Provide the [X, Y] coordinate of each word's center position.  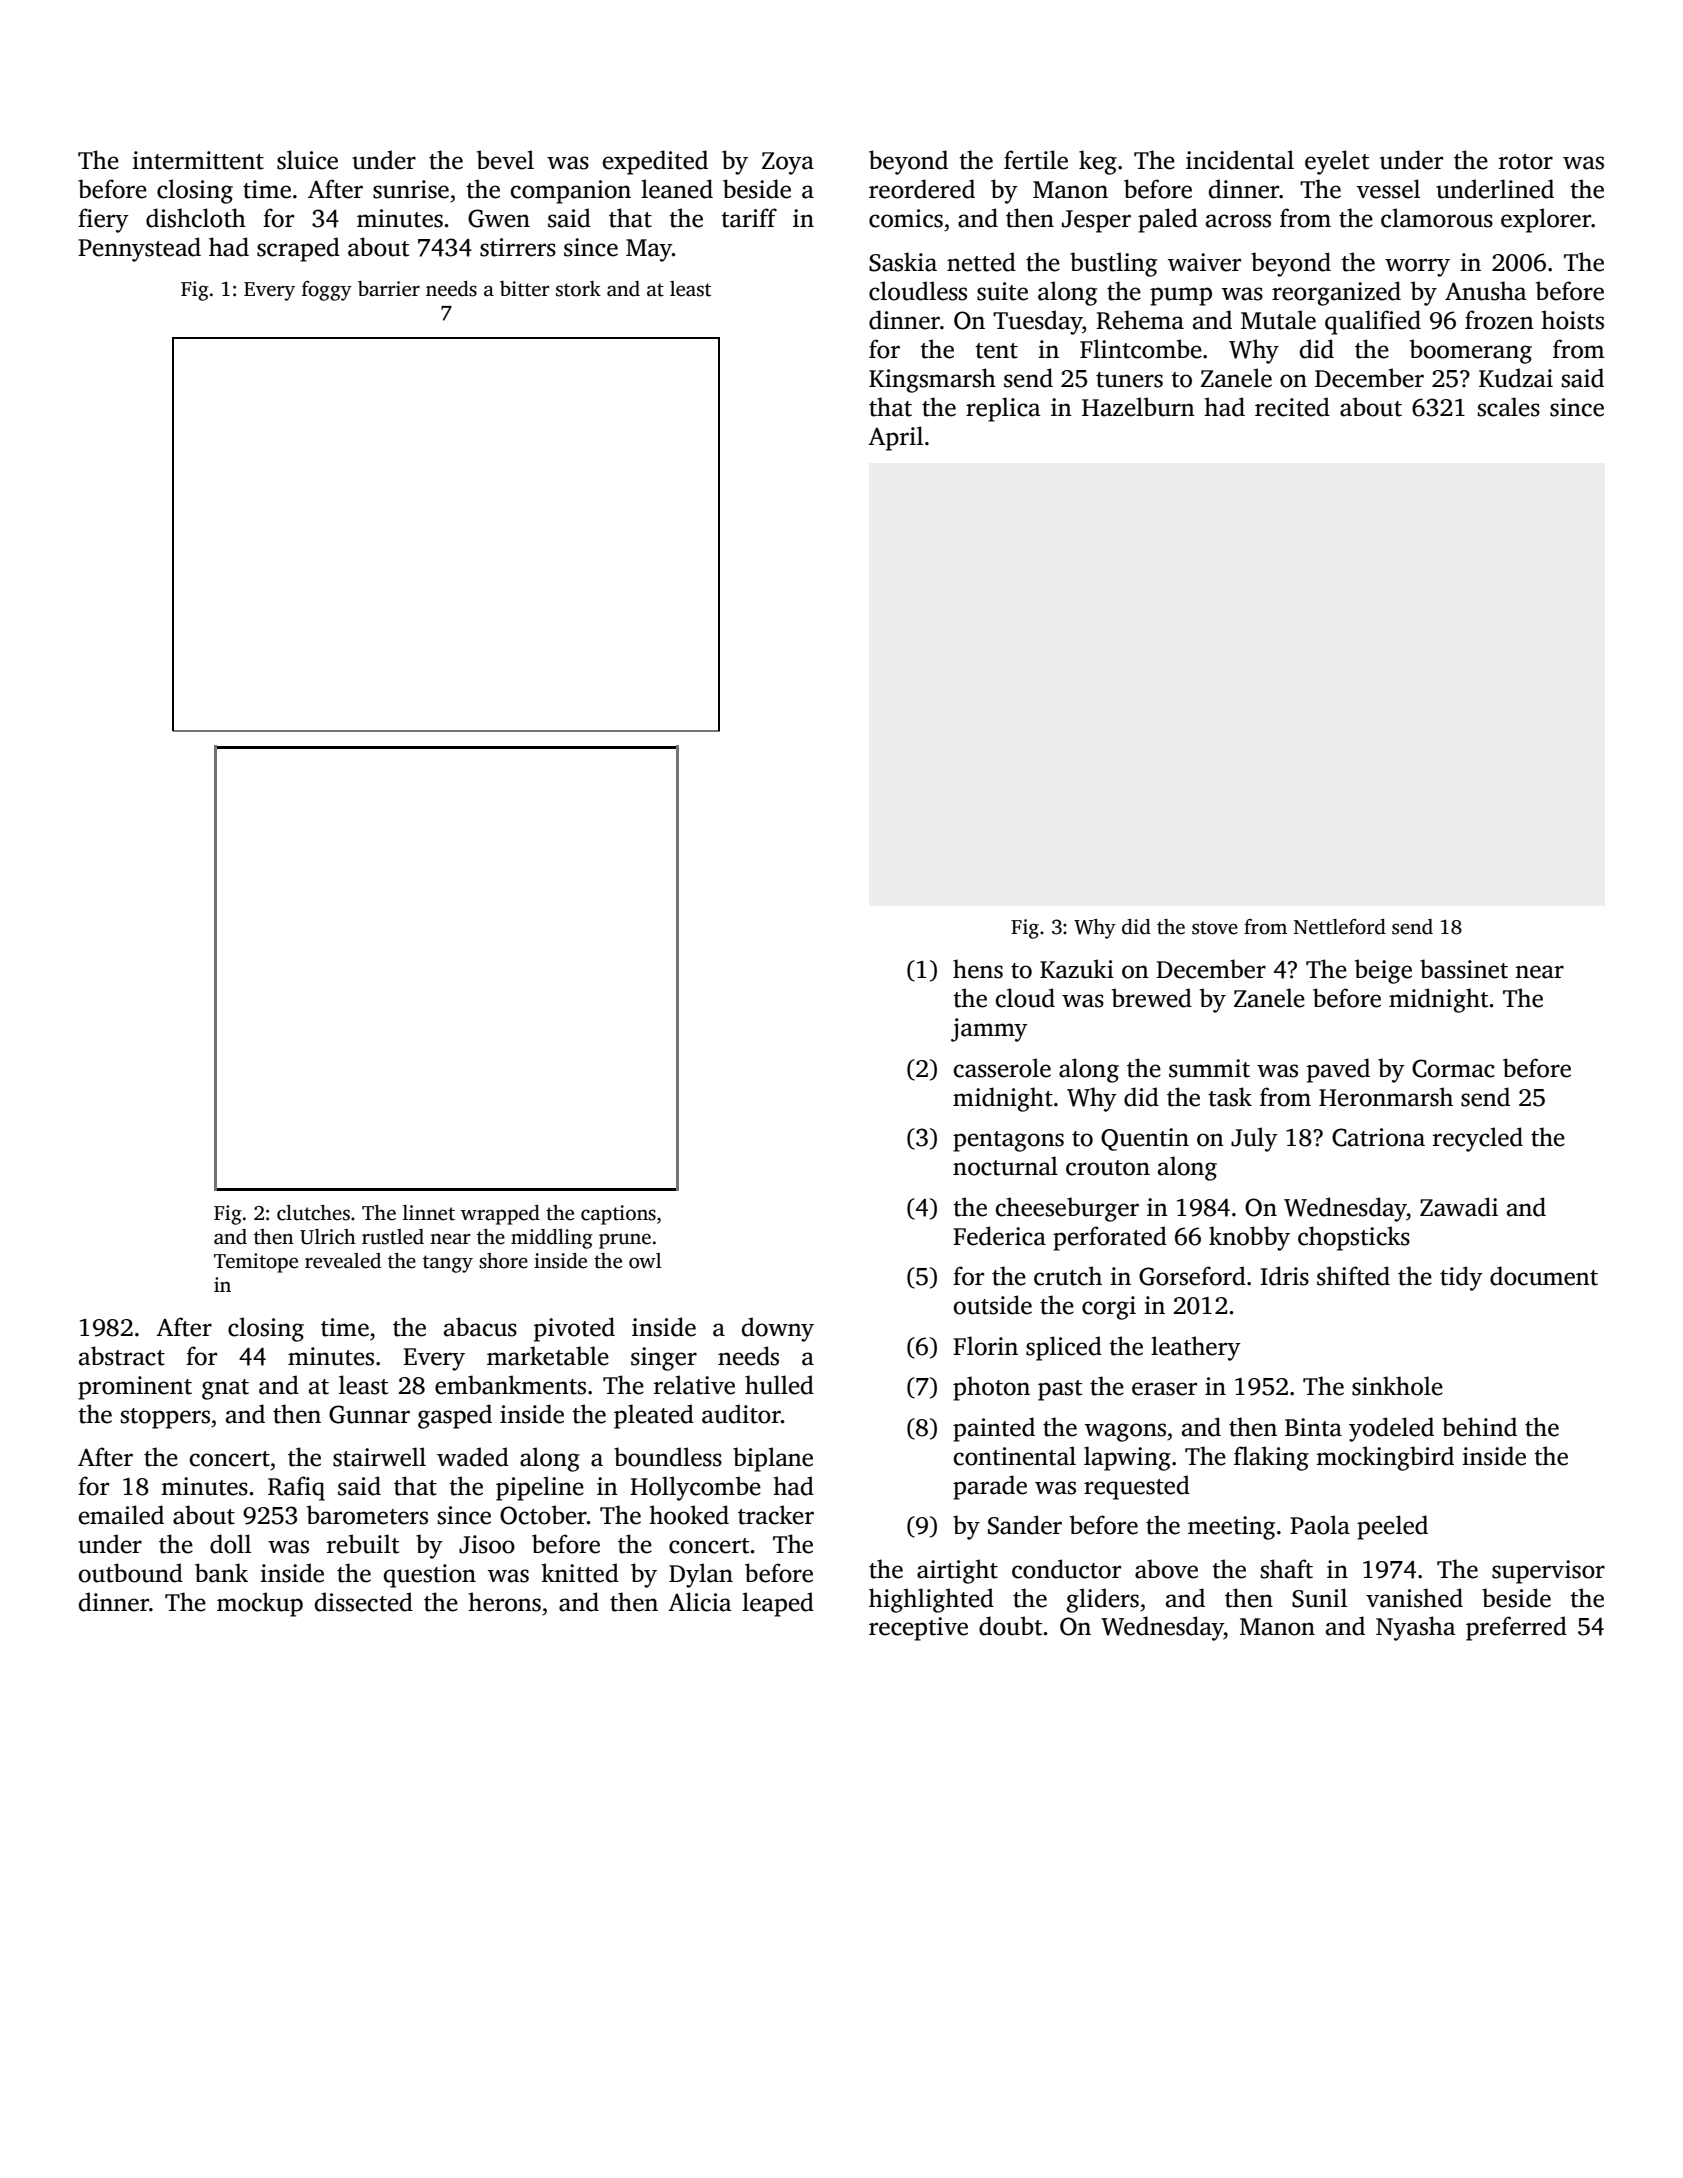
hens [978, 969]
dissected [364, 1602]
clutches [313, 1213]
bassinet [1464, 969]
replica [1003, 409]
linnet [429, 1213]
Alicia [700, 1602]
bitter [525, 289]
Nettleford [1340, 927]
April [895, 438]
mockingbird [1385, 1458]
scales [1508, 407]
